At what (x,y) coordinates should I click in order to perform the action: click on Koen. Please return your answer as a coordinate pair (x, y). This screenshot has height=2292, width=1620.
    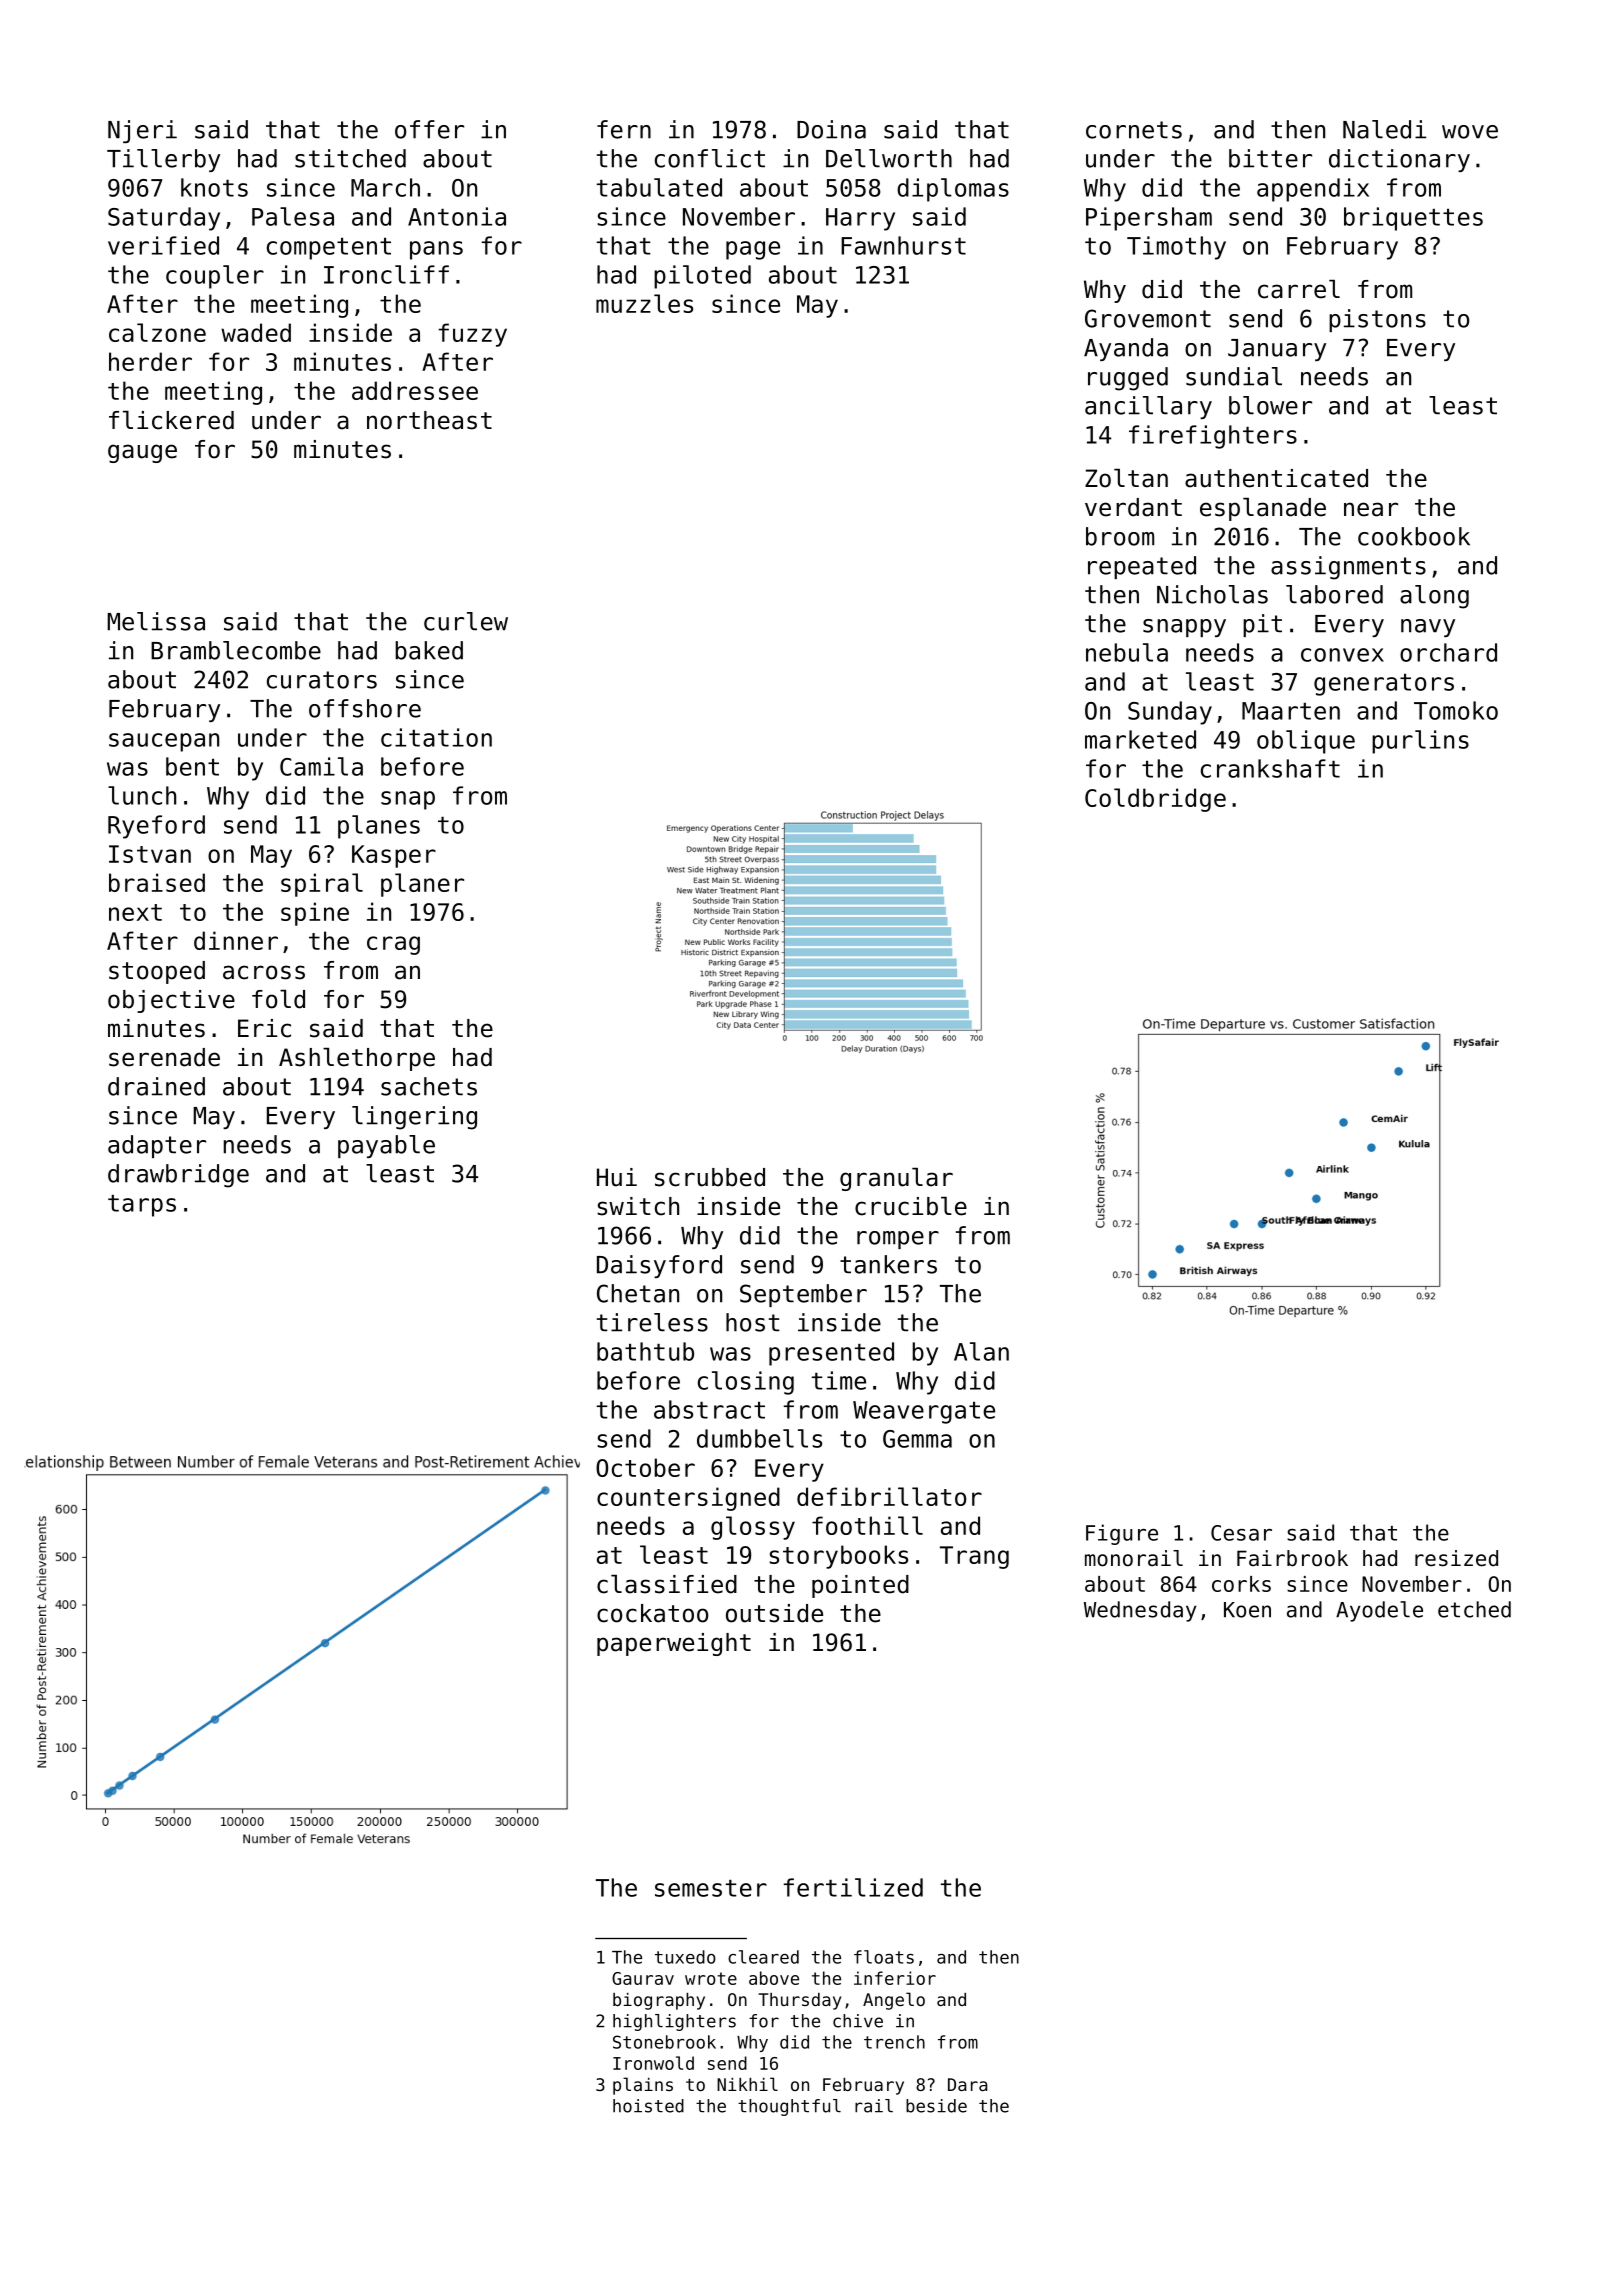
    Looking at the image, I should click on (1247, 1610).
